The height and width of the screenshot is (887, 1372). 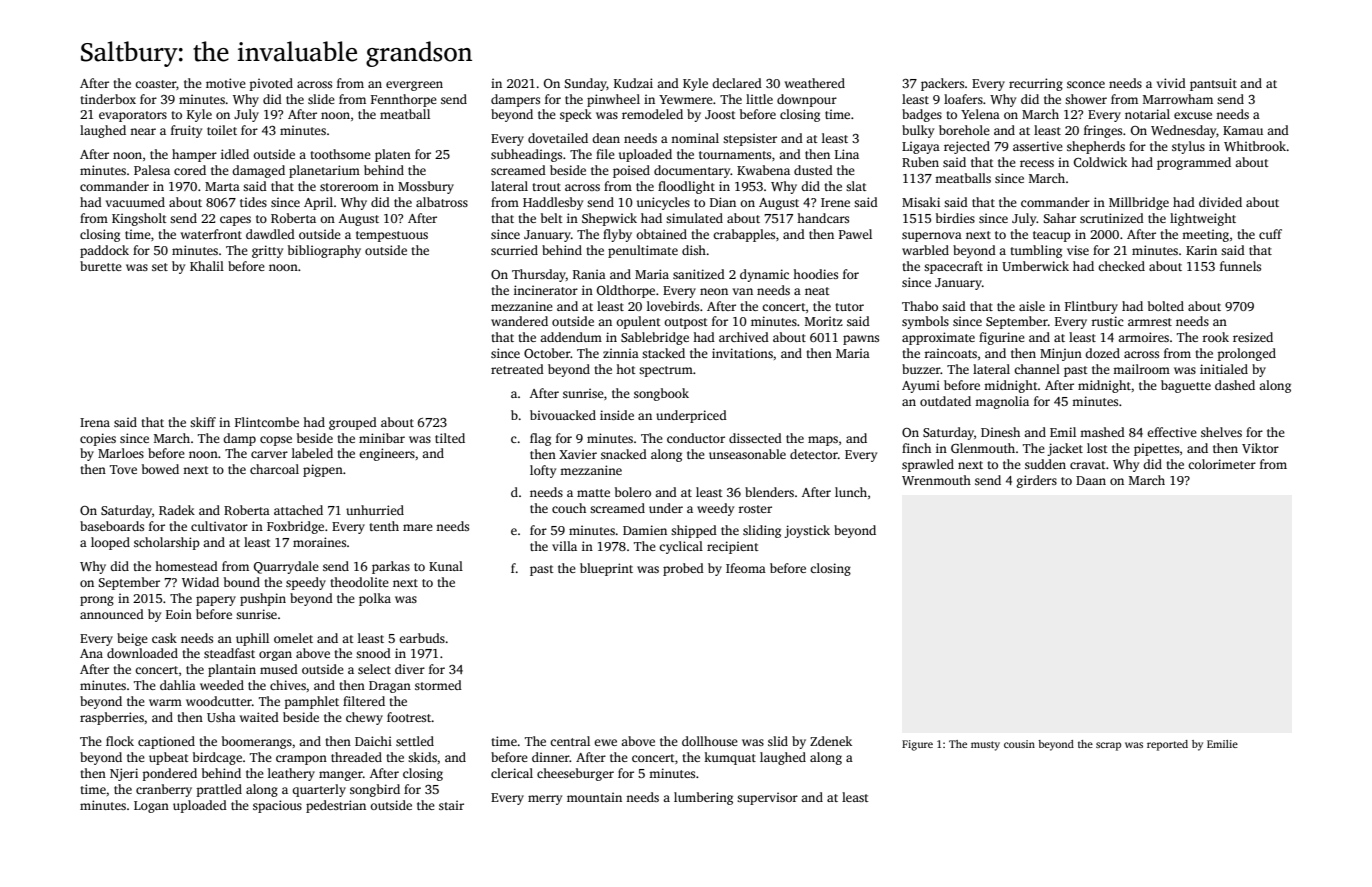 What do you see at coordinates (609, 219) in the screenshot?
I see `Shepwick` at bounding box center [609, 219].
